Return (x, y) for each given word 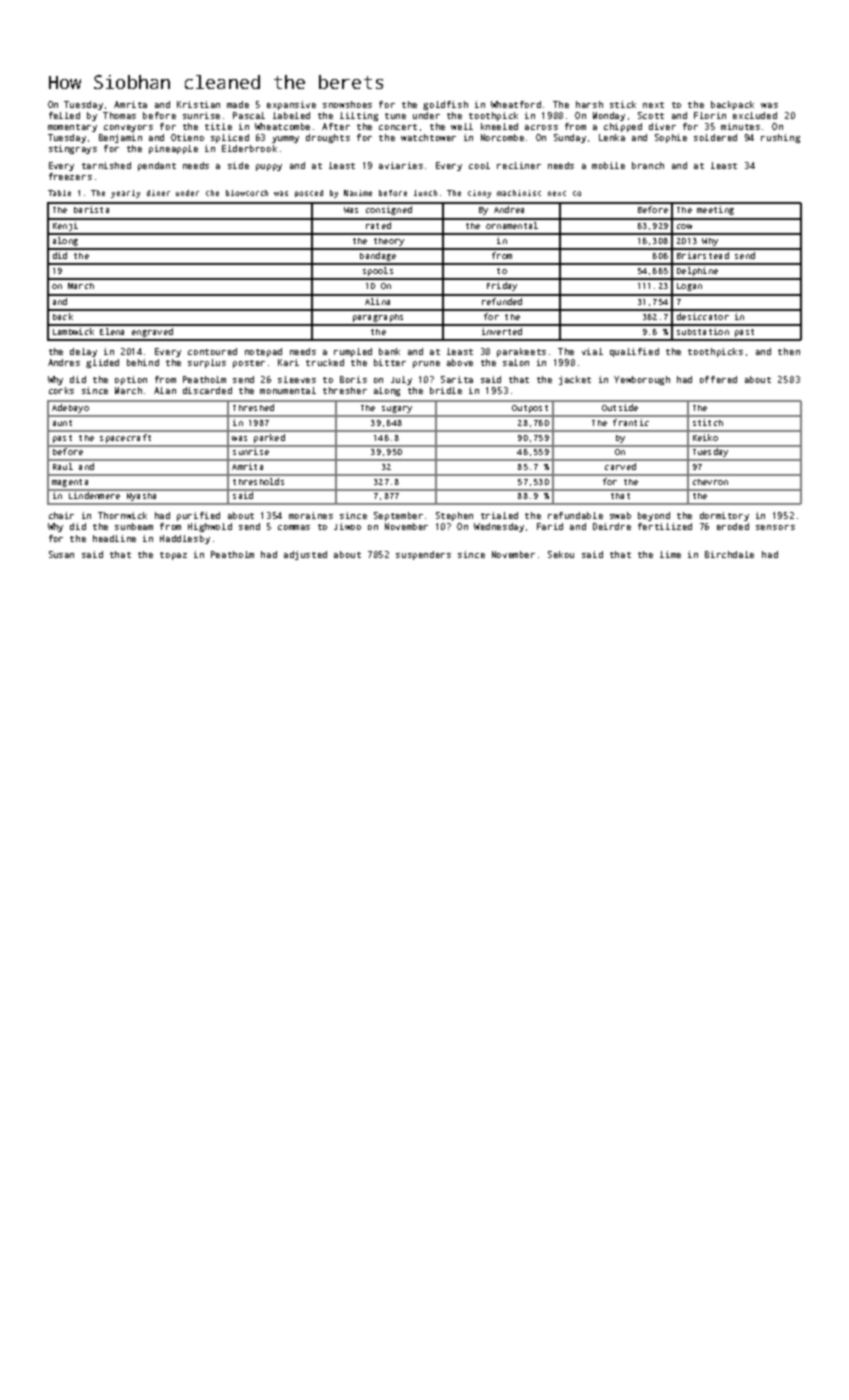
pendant (157, 166)
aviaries (401, 165)
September (398, 516)
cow (684, 226)
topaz (173, 556)
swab (620, 515)
